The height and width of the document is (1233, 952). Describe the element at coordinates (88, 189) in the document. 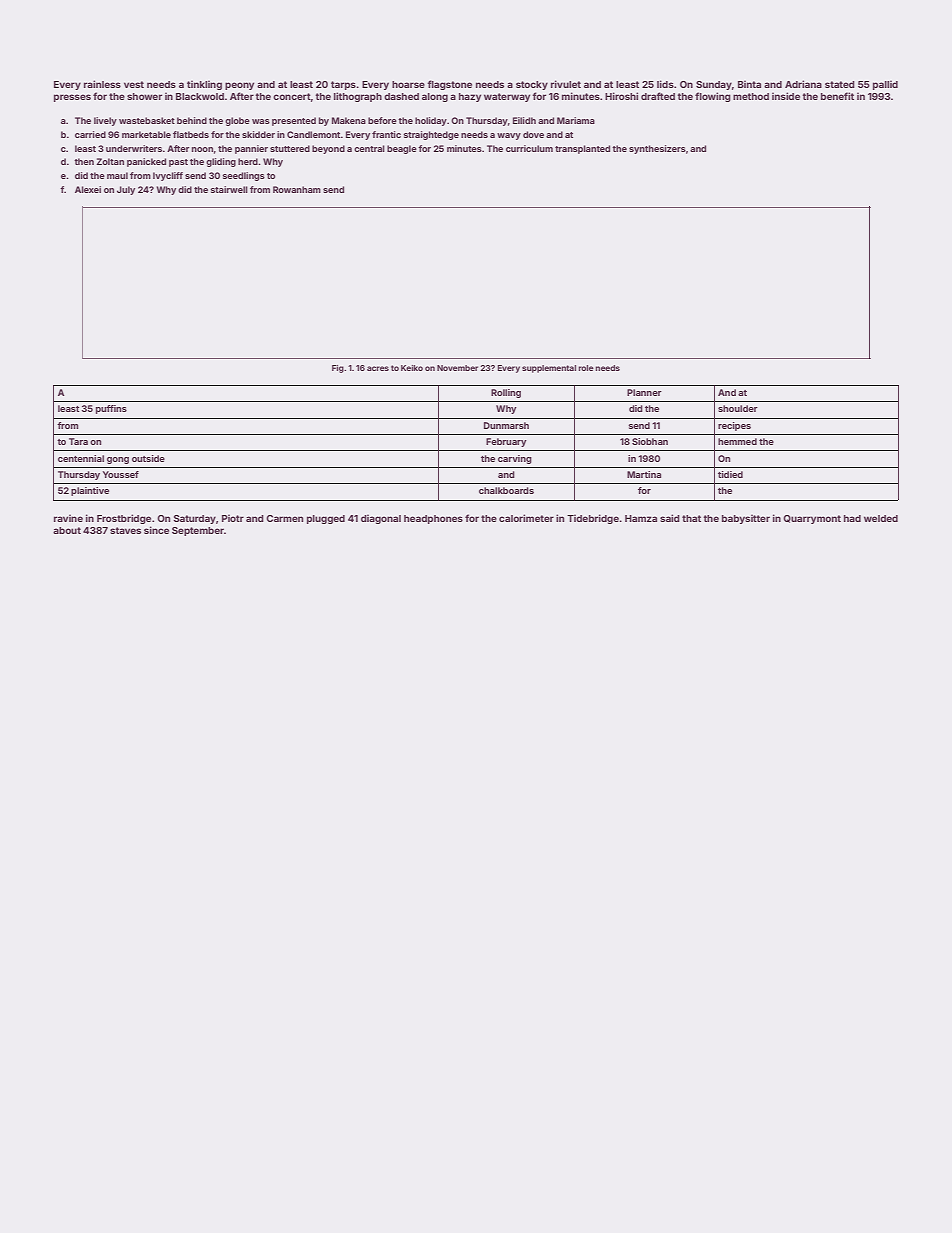

I see `Alexei` at that location.
